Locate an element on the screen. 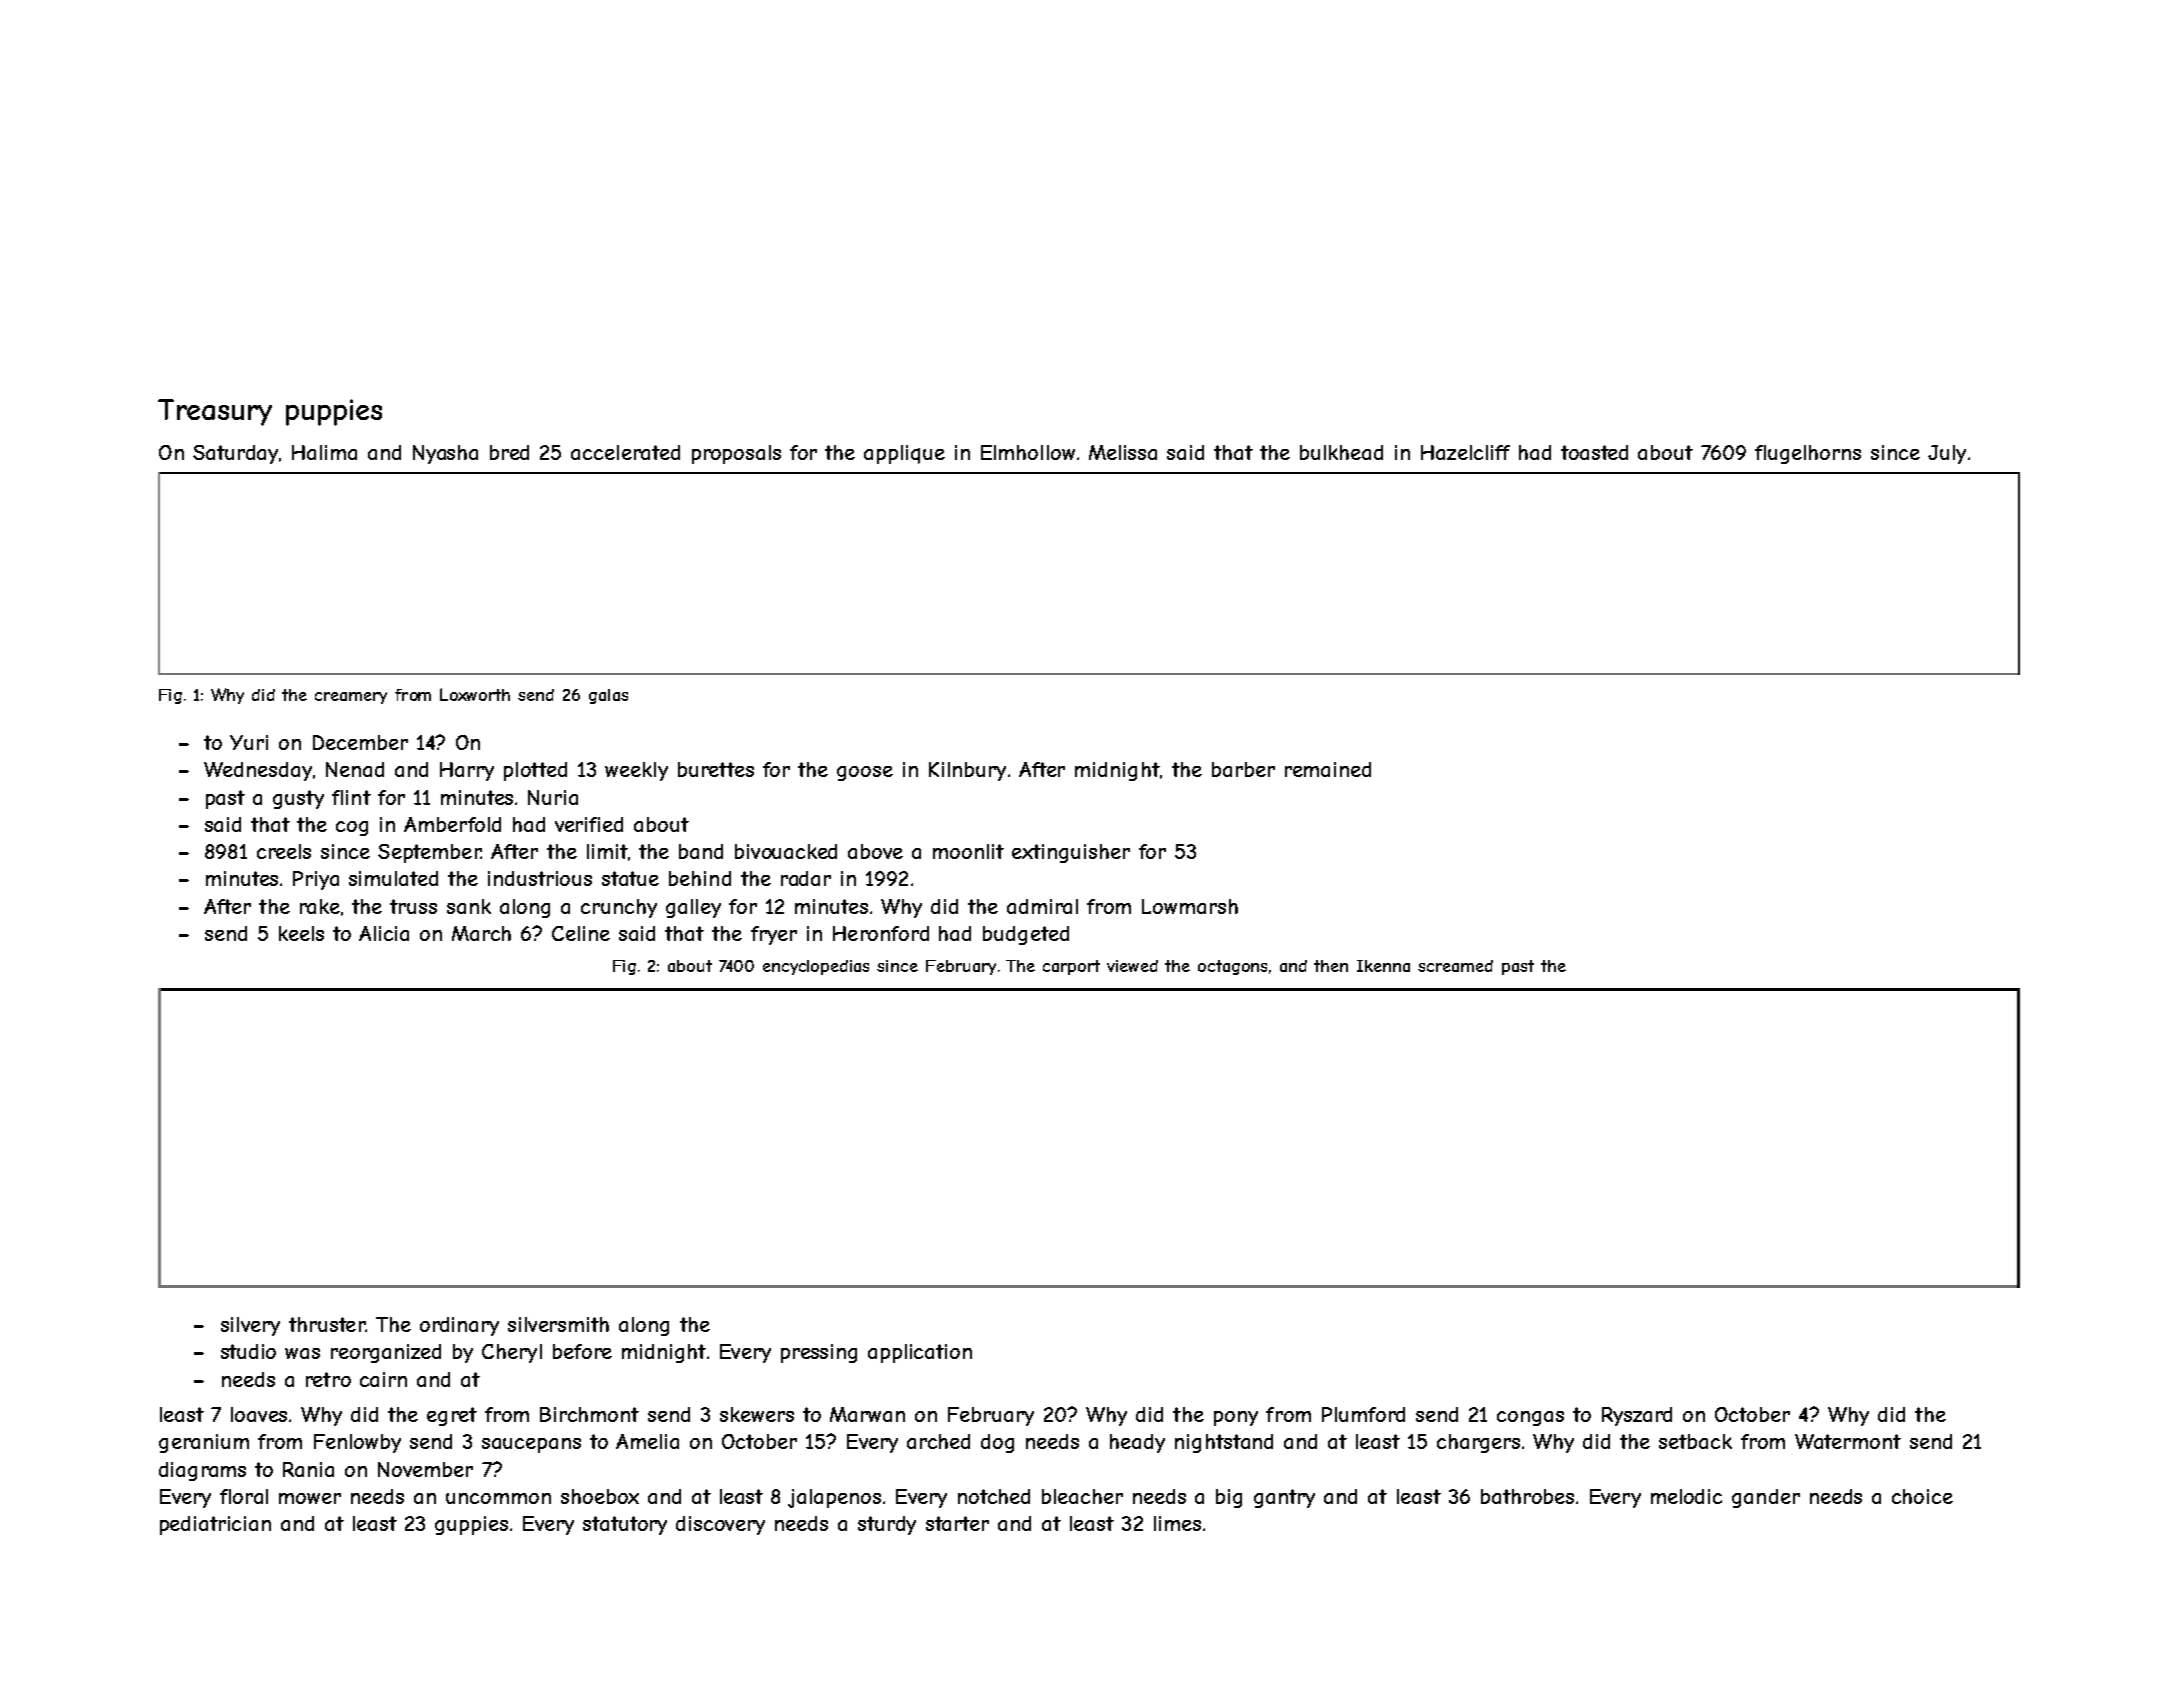  creamery is located at coordinates (351, 698).
